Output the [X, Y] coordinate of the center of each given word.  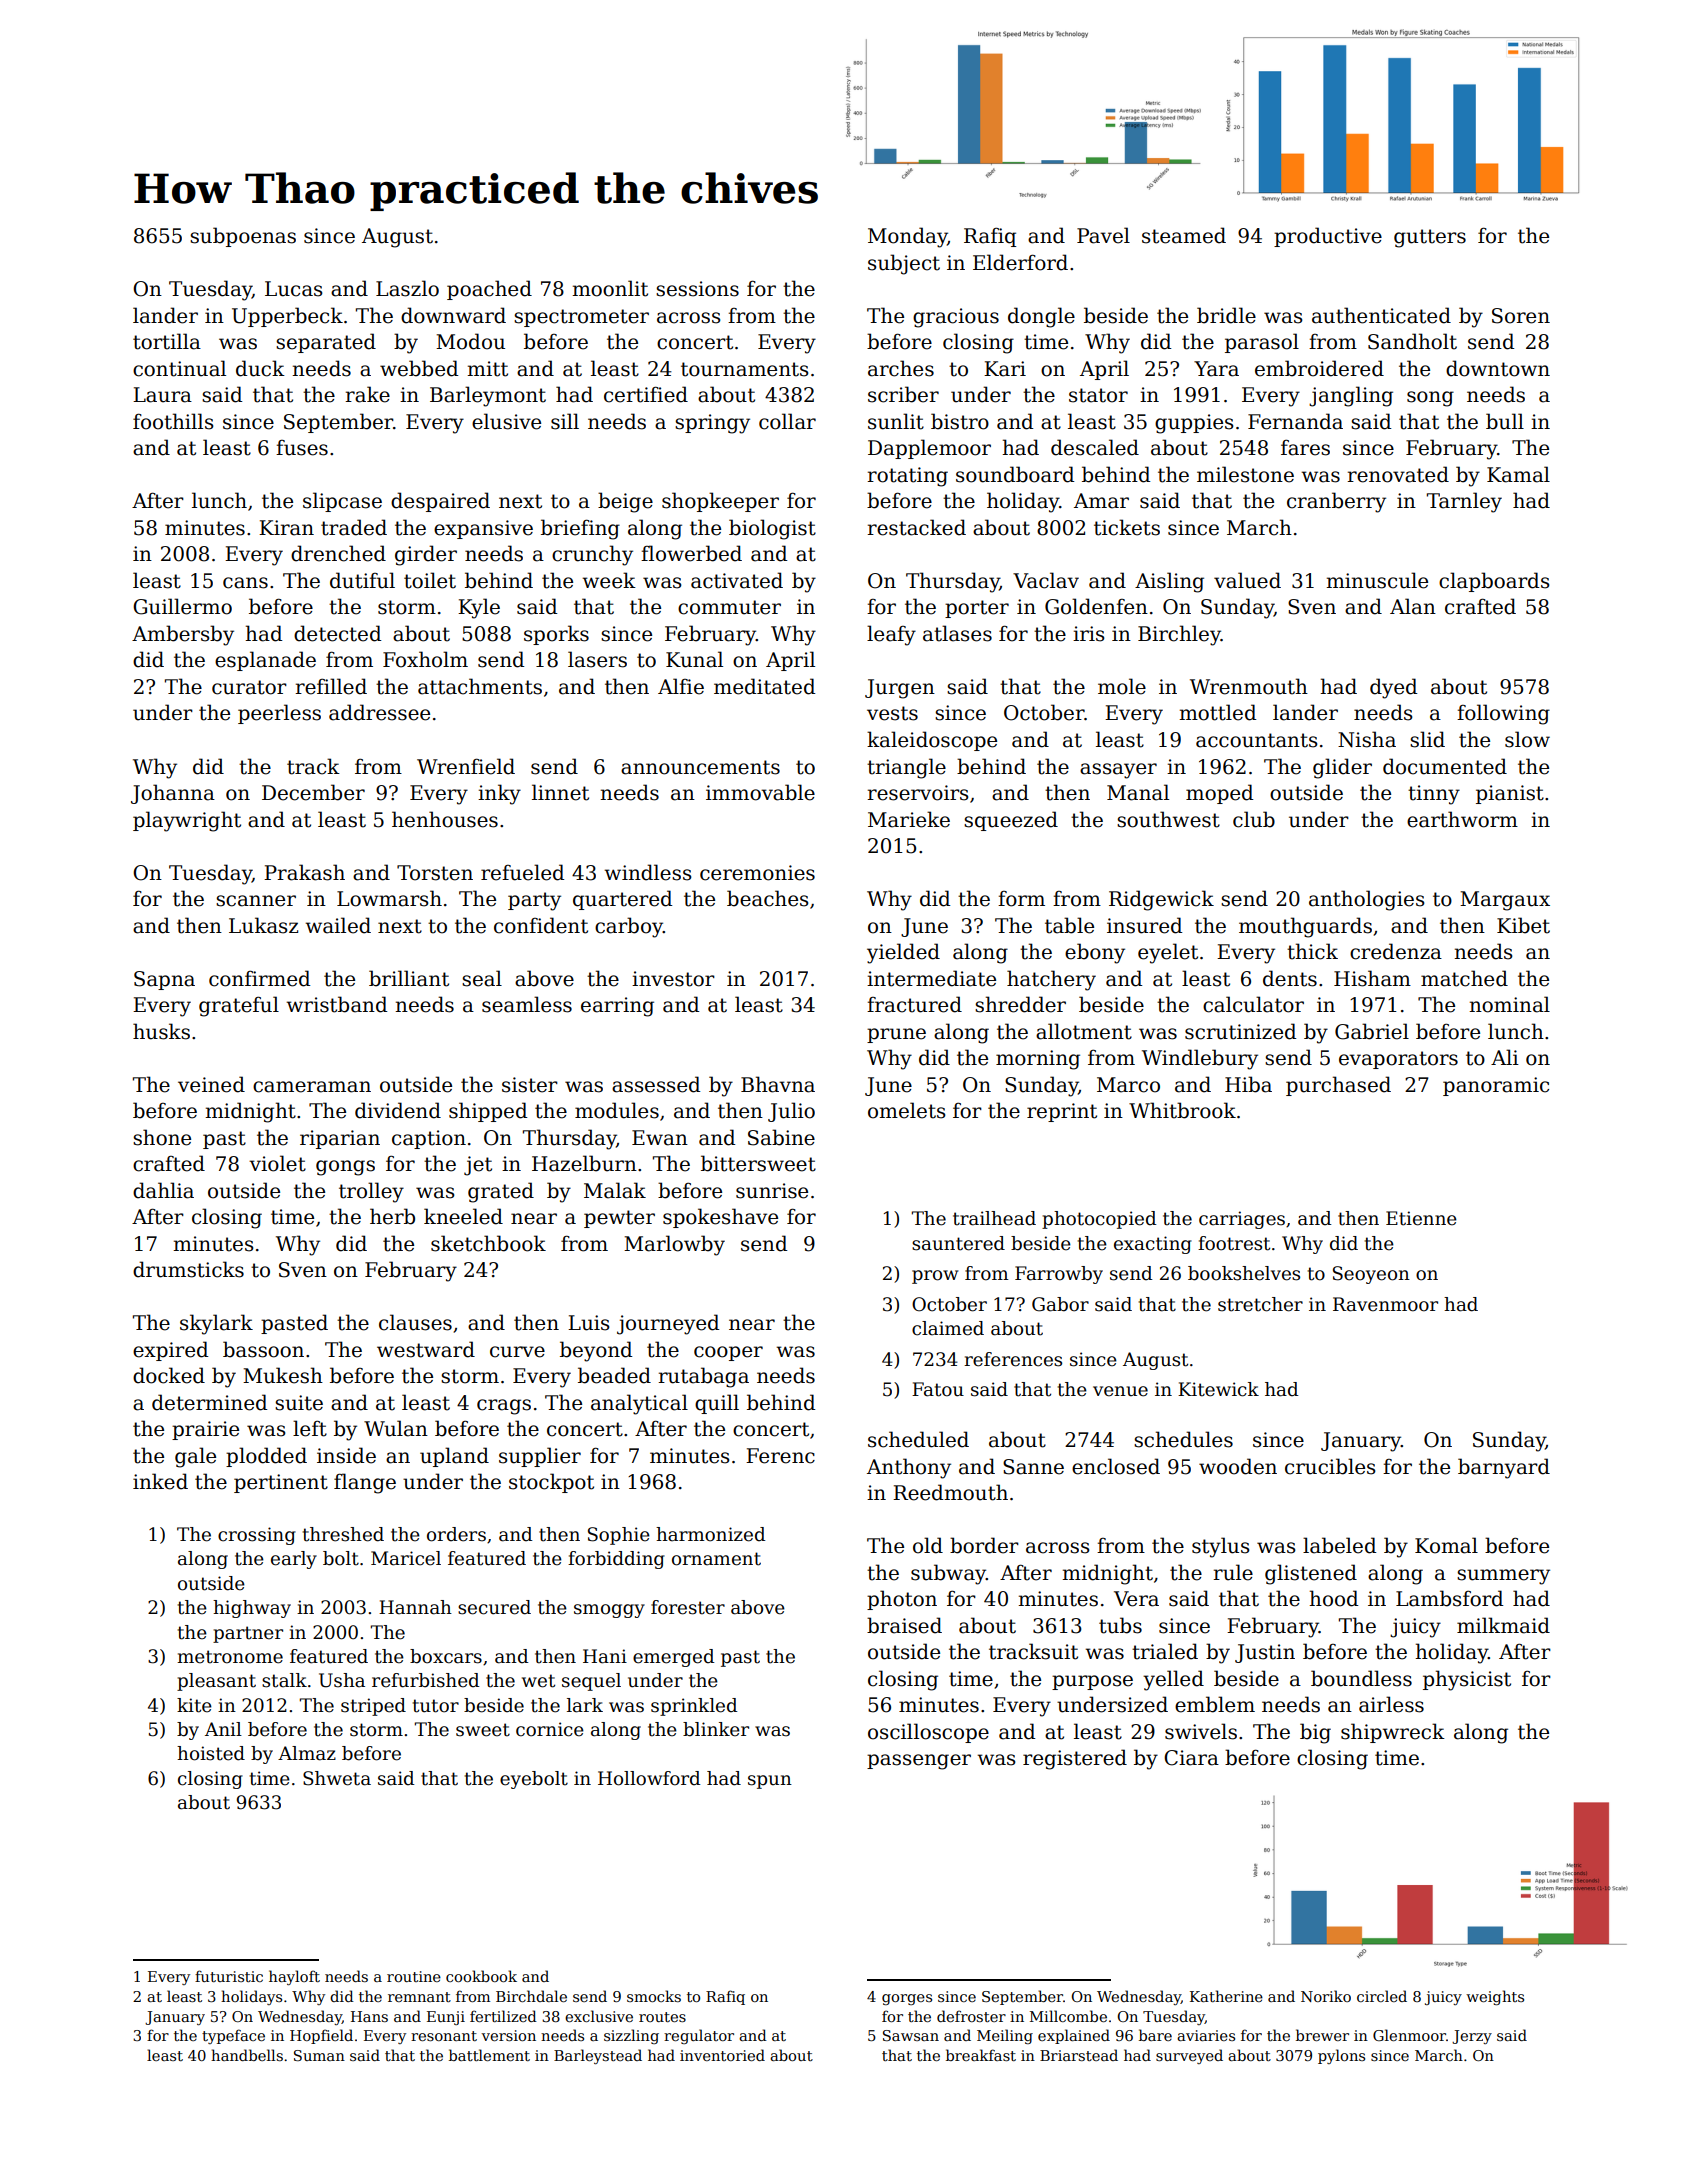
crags [504, 1407]
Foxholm [425, 659]
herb [392, 1216]
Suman [319, 2055]
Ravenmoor [1385, 1304]
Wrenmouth [1249, 686]
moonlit [610, 288]
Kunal [694, 659]
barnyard [1504, 1468]
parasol [1262, 343]
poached [489, 290]
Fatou [938, 1389]
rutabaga [703, 1377]
